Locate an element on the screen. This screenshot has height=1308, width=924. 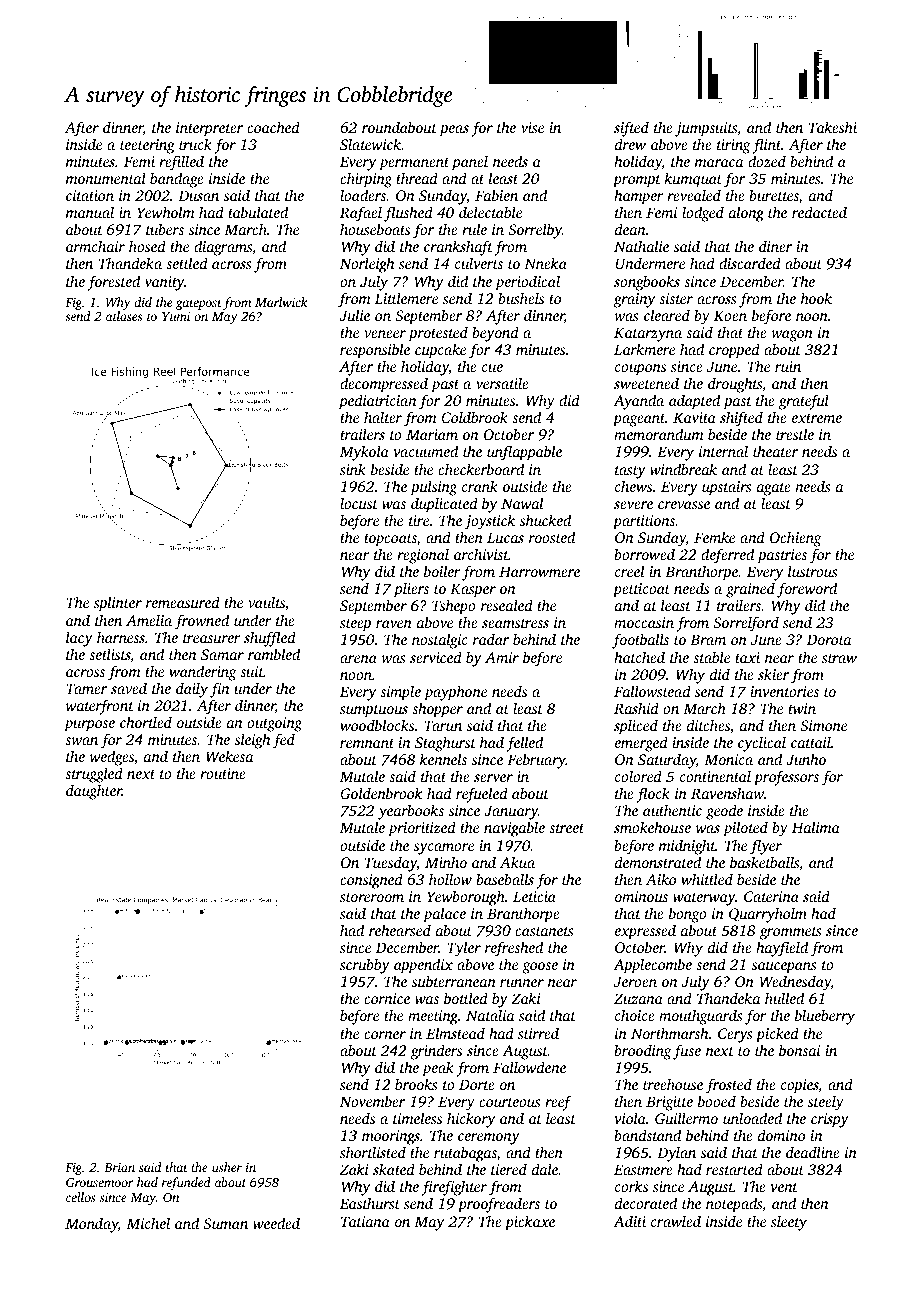
tabulated is located at coordinates (258, 212).
